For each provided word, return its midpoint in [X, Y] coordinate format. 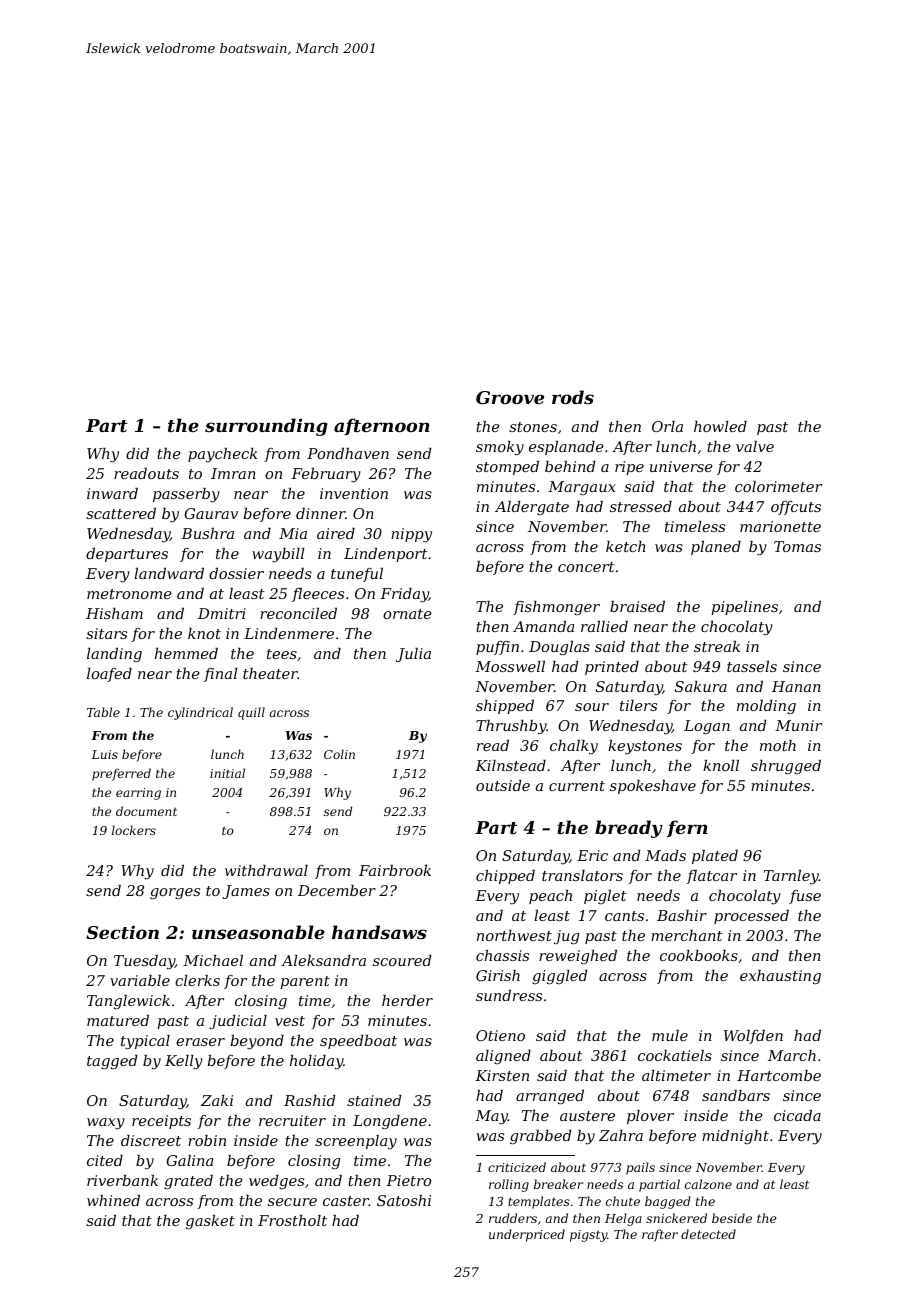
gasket [210, 1222]
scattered [121, 513]
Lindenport [386, 555]
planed [716, 548]
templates [539, 1202]
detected [708, 1234]
